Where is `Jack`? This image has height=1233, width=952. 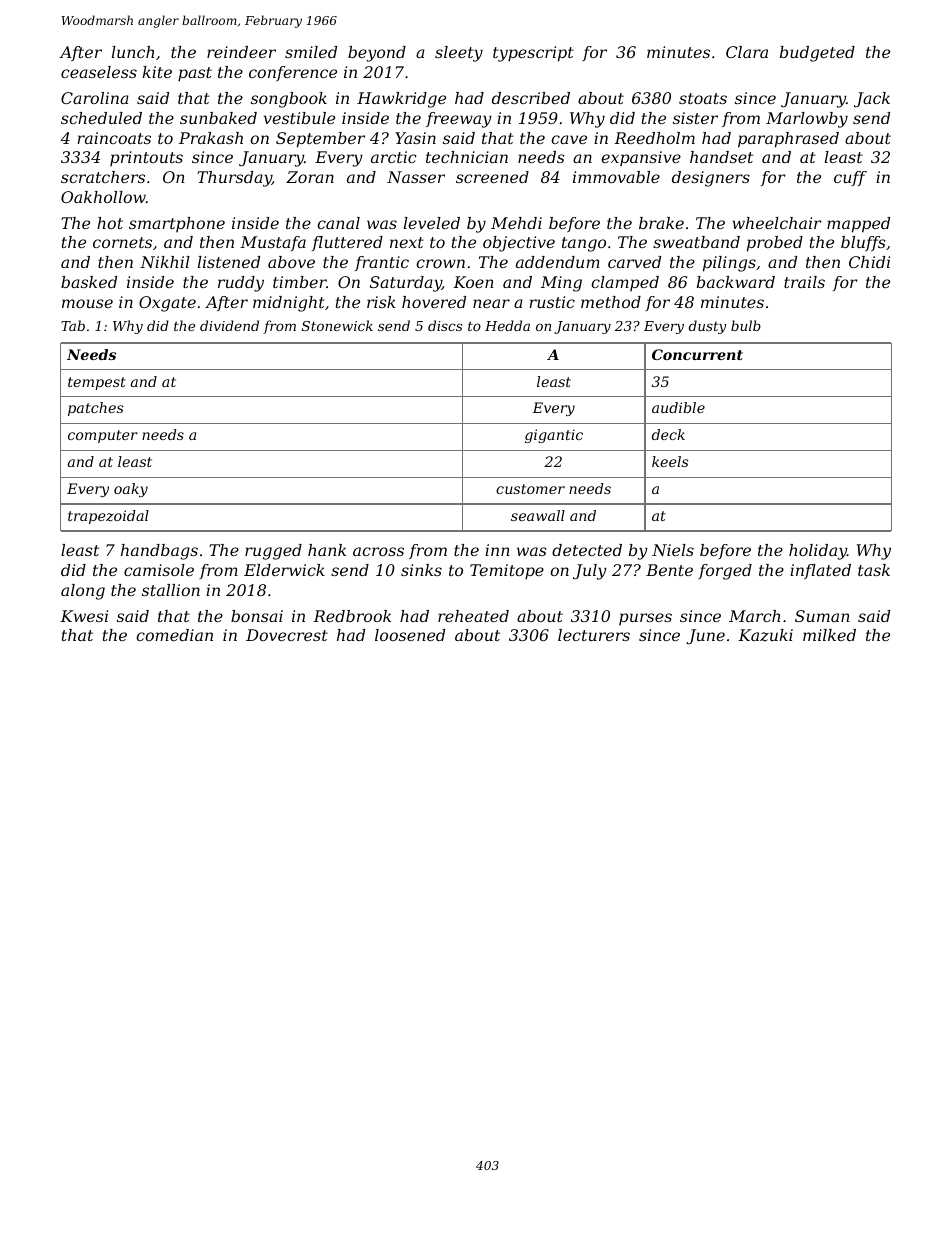 Jack is located at coordinates (872, 100).
